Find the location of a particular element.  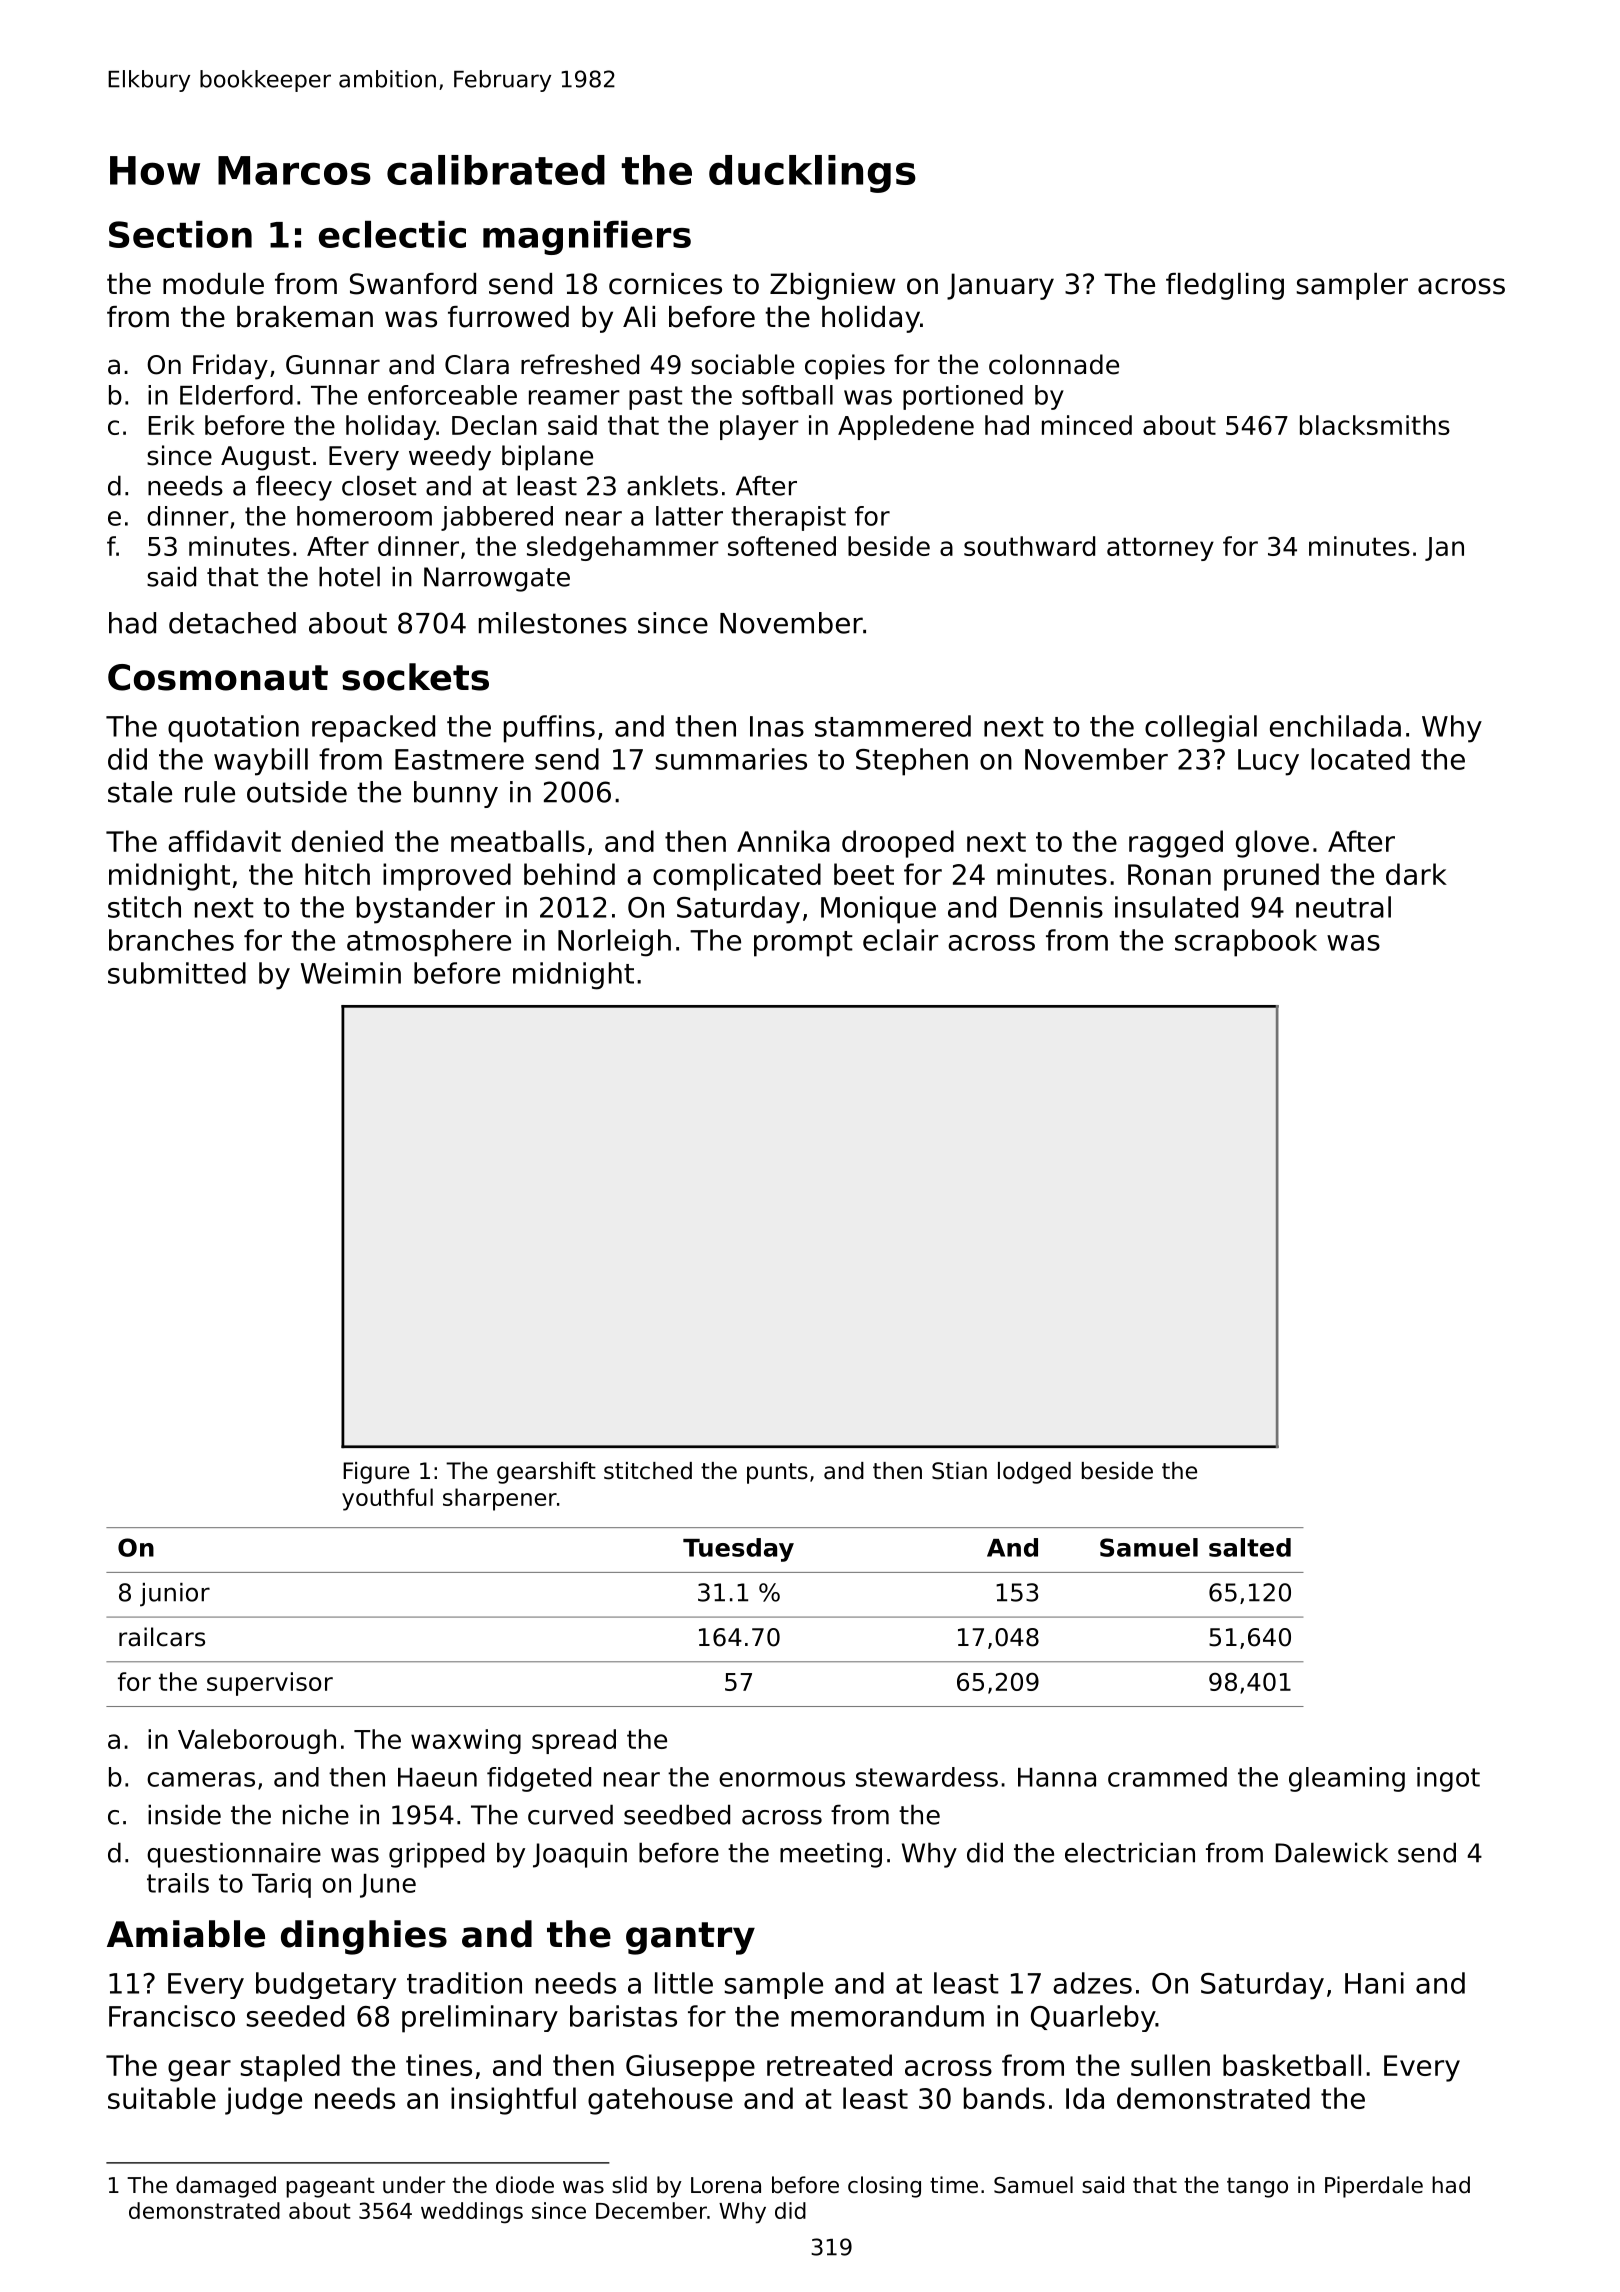

eclectic is located at coordinates (392, 234).
